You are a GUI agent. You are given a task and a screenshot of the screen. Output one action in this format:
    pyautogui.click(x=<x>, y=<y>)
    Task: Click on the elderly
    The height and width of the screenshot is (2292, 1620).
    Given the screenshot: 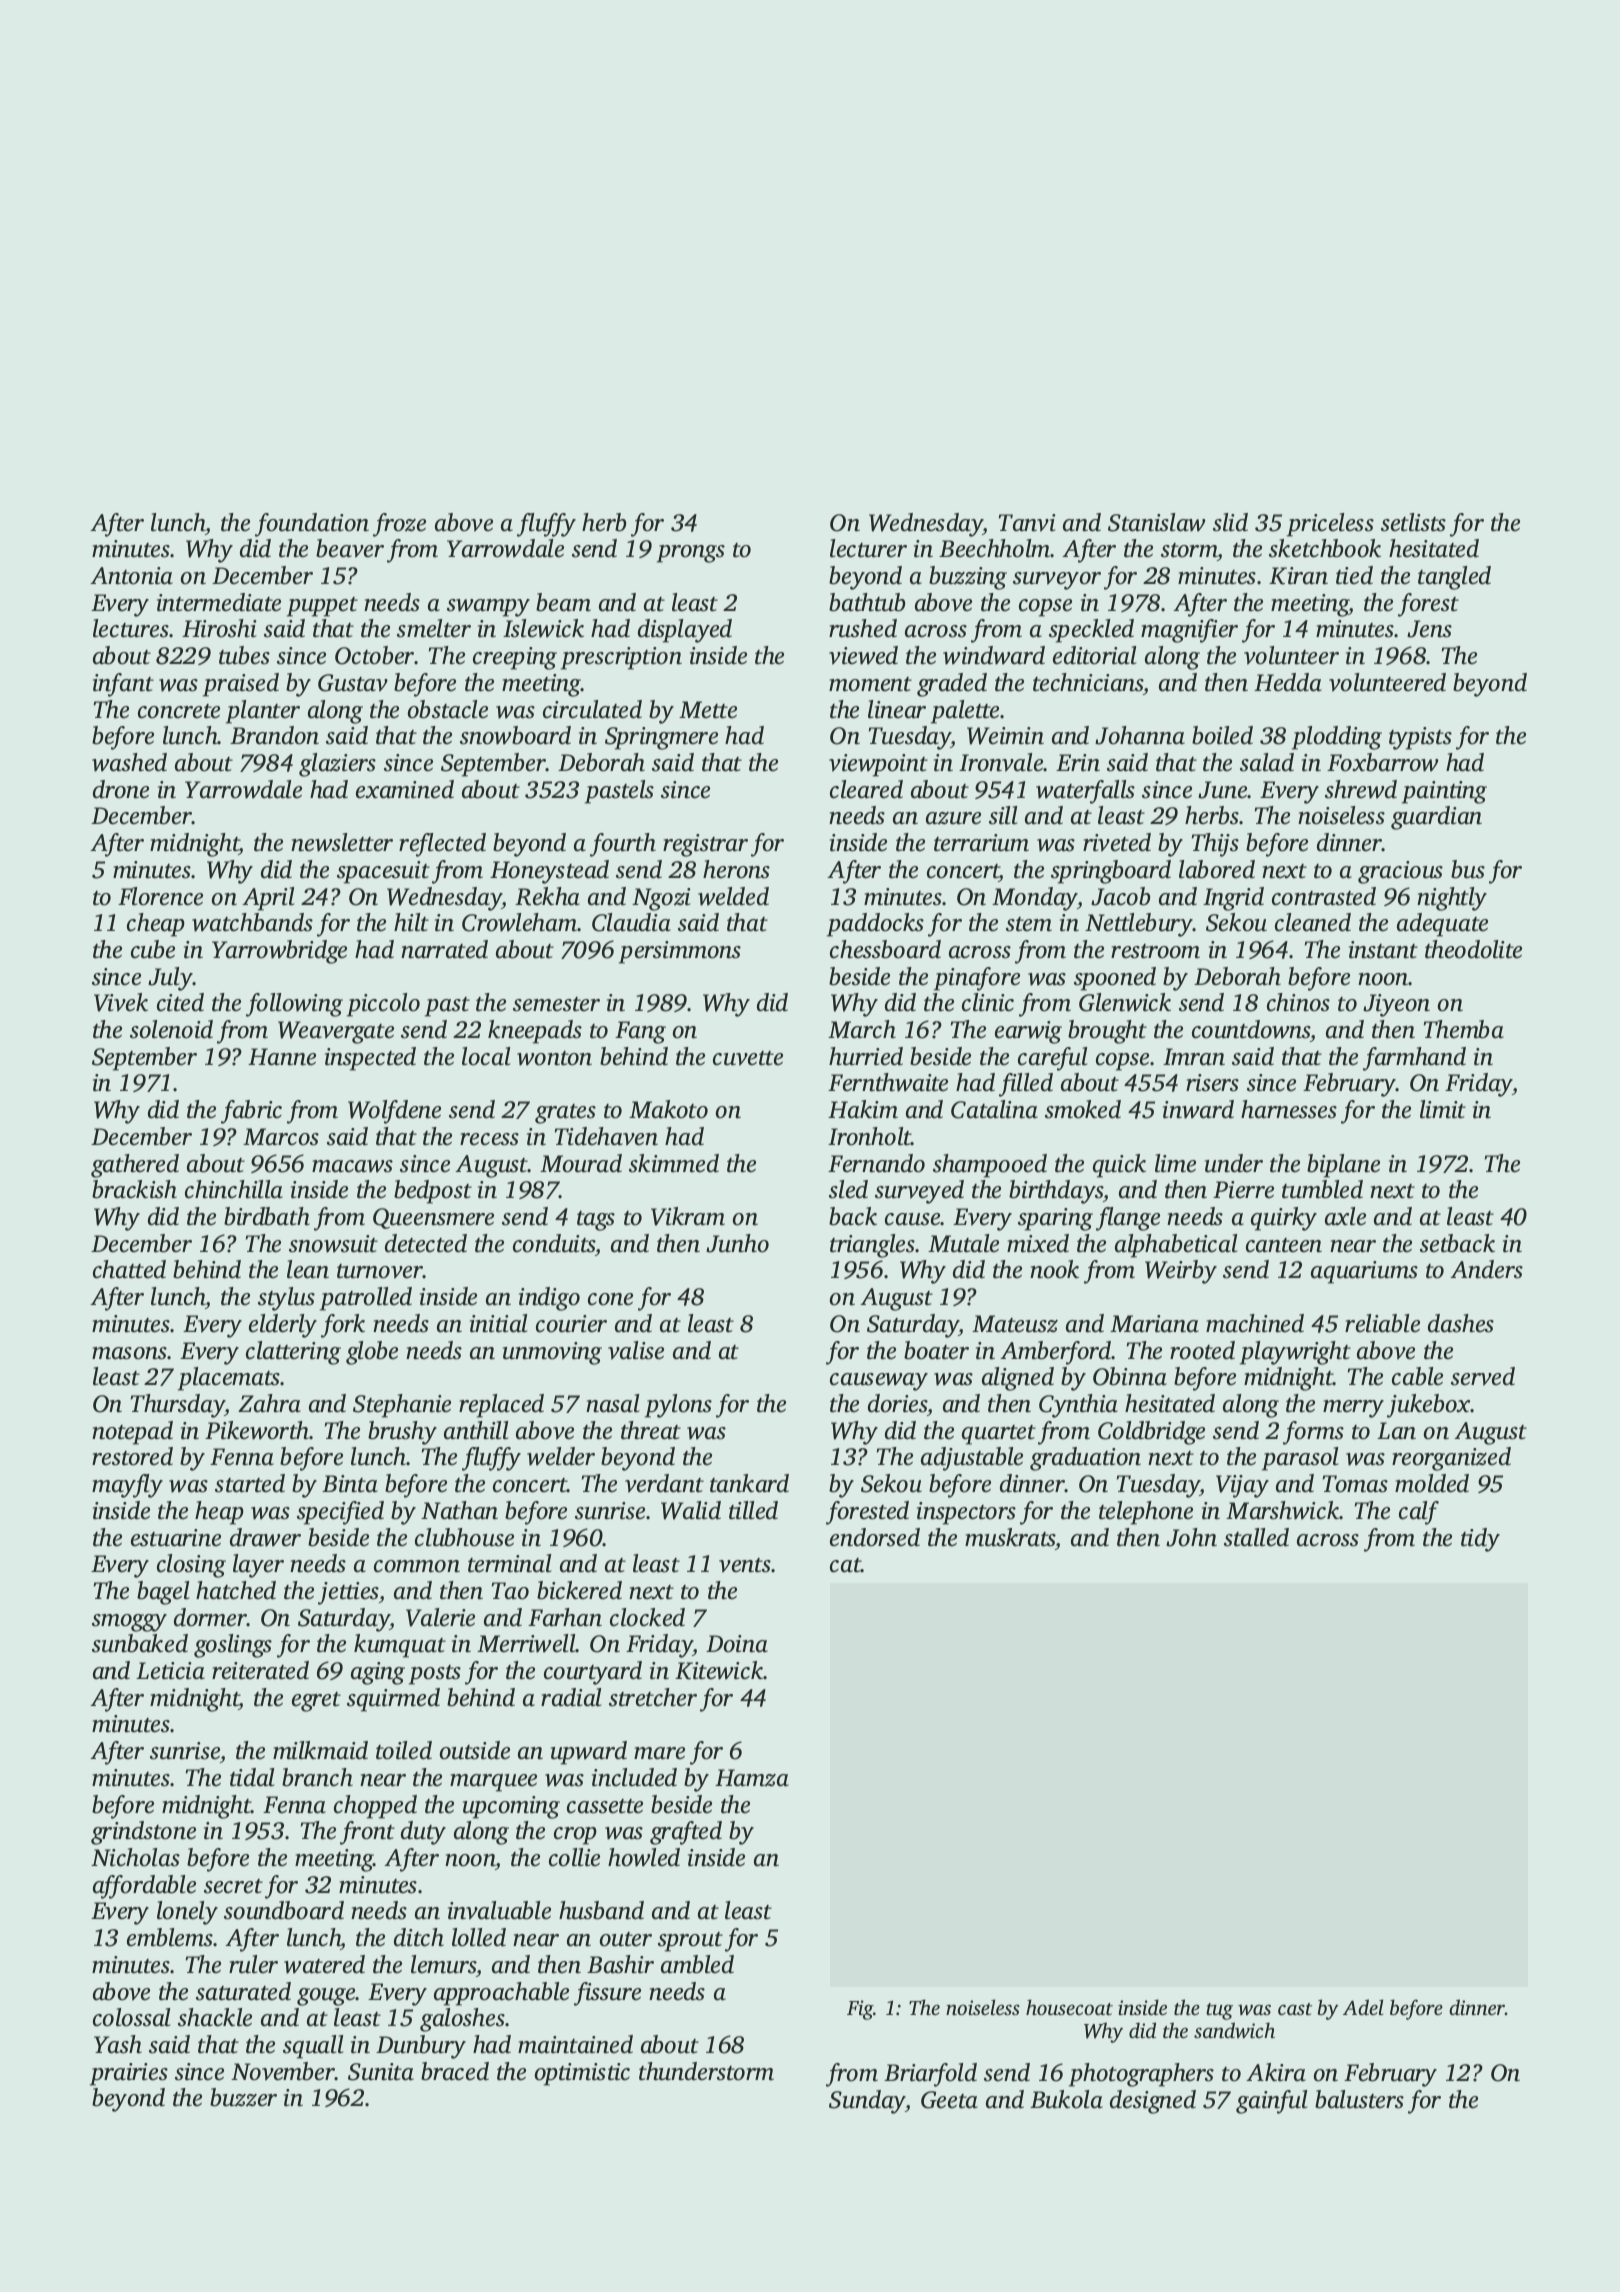 What is the action you would take?
    pyautogui.click(x=283, y=1326)
